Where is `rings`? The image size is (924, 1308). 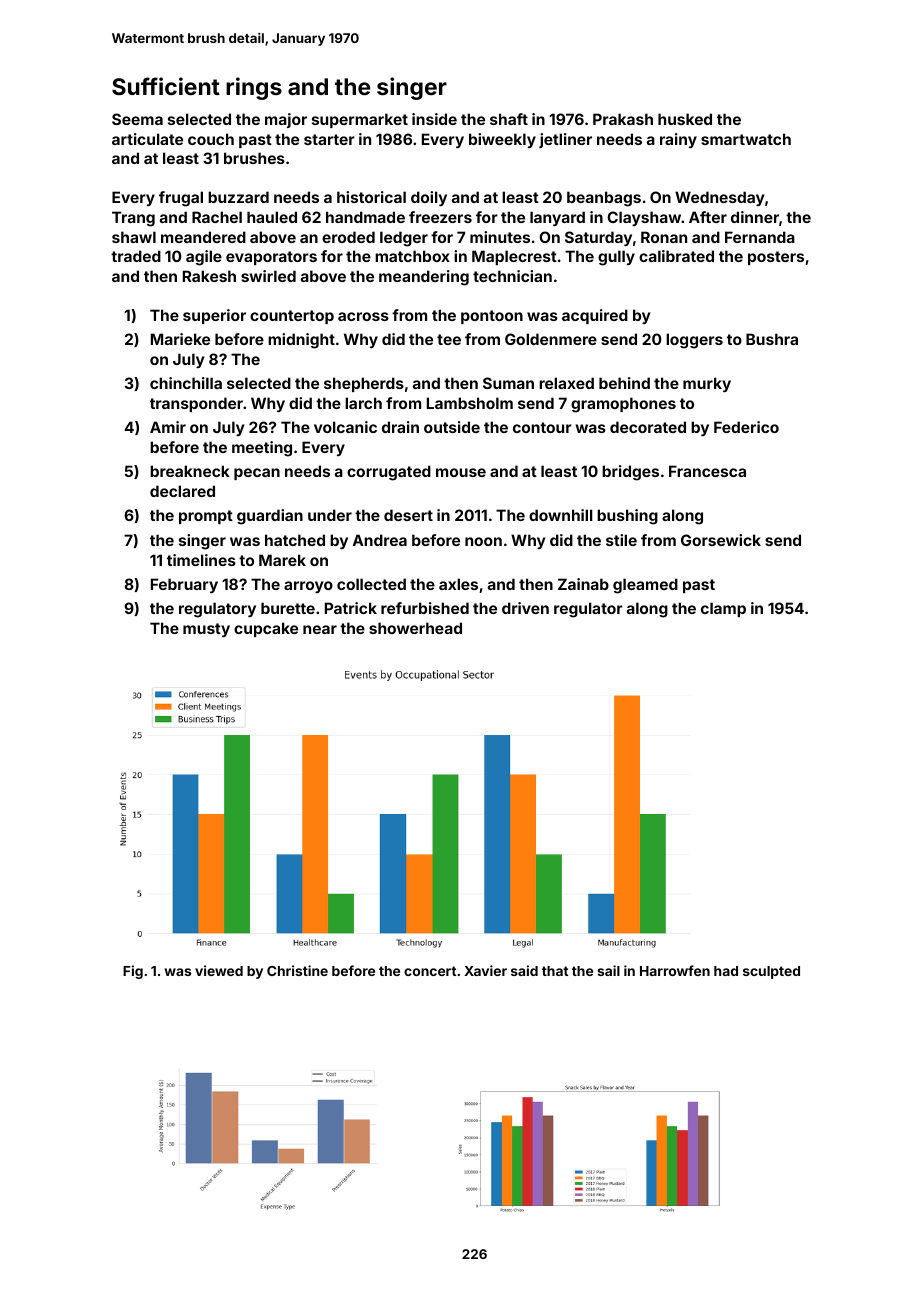 rings is located at coordinates (254, 88).
